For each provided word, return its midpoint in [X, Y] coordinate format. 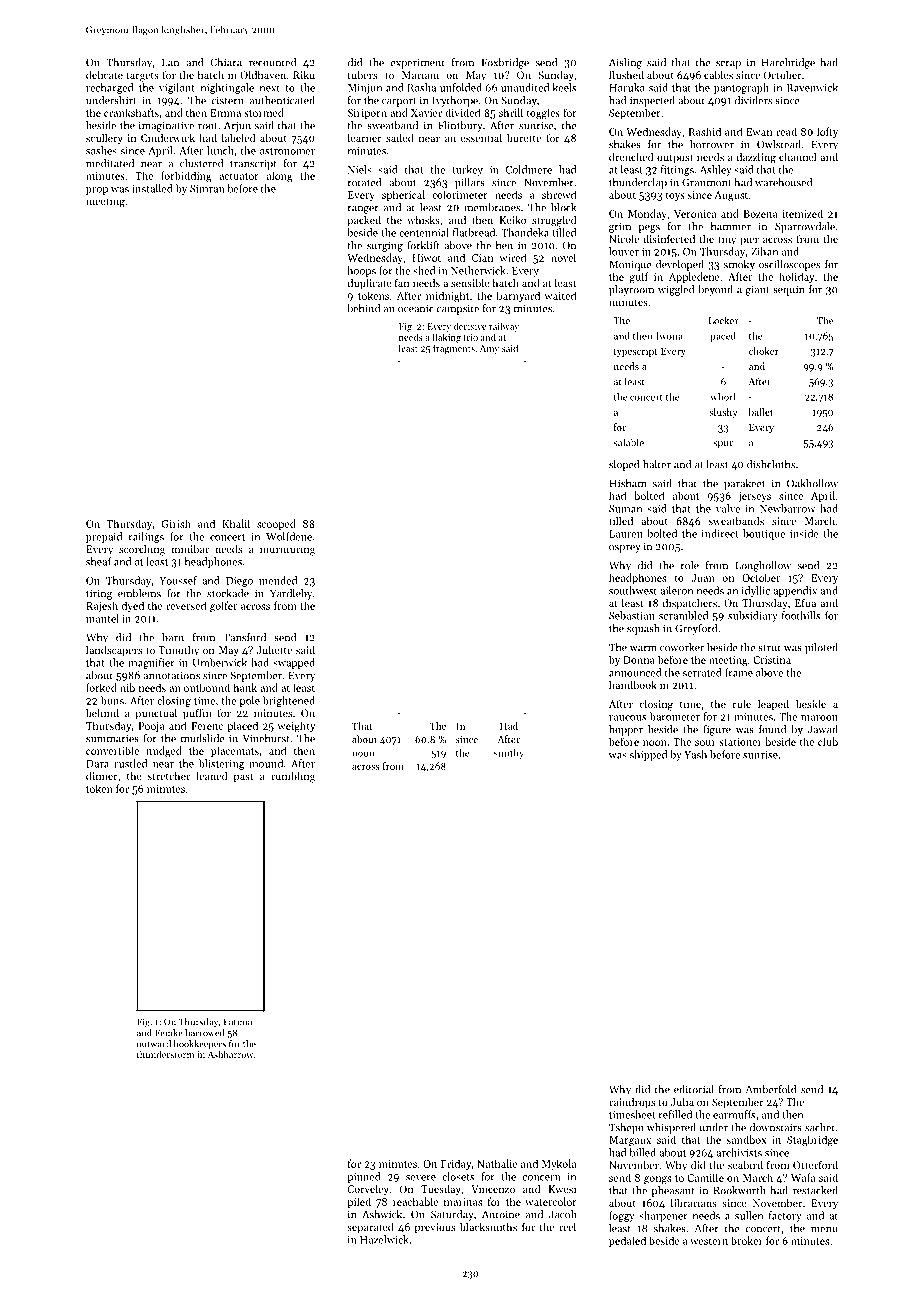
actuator [239, 176]
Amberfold [771, 1089]
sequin [788, 291]
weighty [296, 726]
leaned [211, 776]
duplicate [369, 284]
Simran [207, 189]
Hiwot [426, 258]
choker [764, 351]
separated [370, 1228]
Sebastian [632, 615]
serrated [702, 672]
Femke [169, 1033]
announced [635, 672]
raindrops [632, 1103]
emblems [139, 593]
